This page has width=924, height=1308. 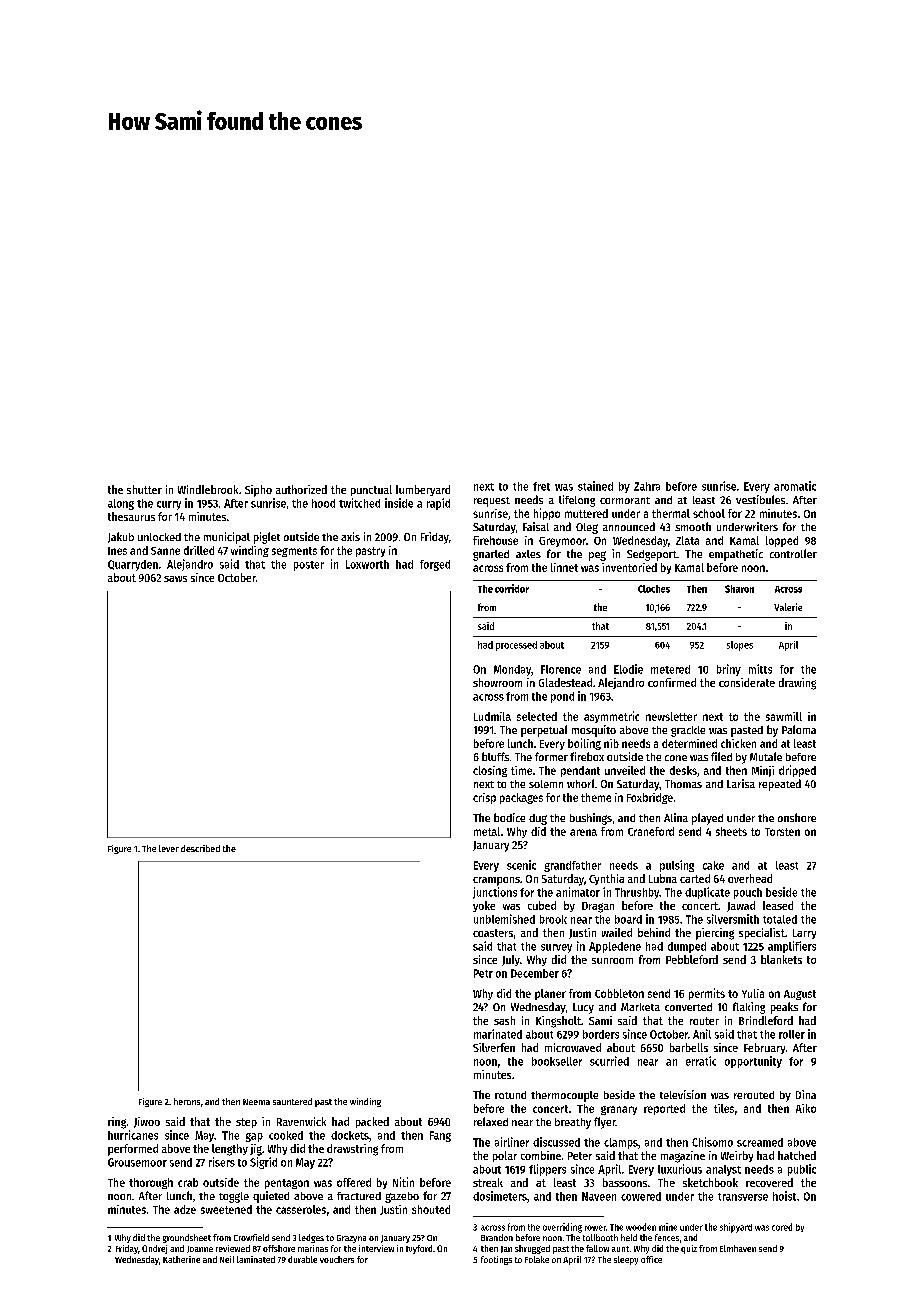 What do you see at coordinates (784, 1008) in the page?
I see `peaks` at bounding box center [784, 1008].
